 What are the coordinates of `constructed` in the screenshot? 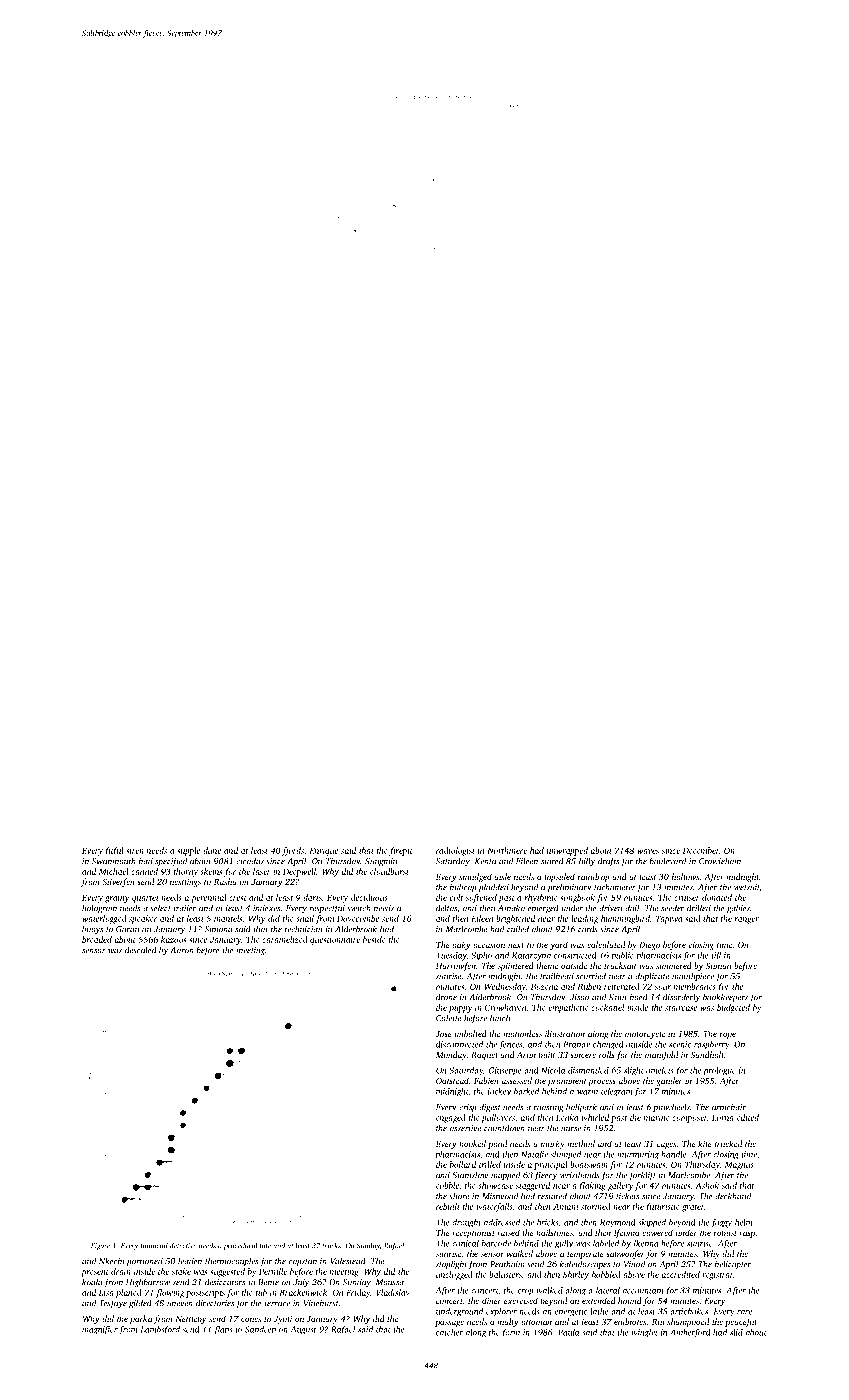 It's located at (575, 955).
